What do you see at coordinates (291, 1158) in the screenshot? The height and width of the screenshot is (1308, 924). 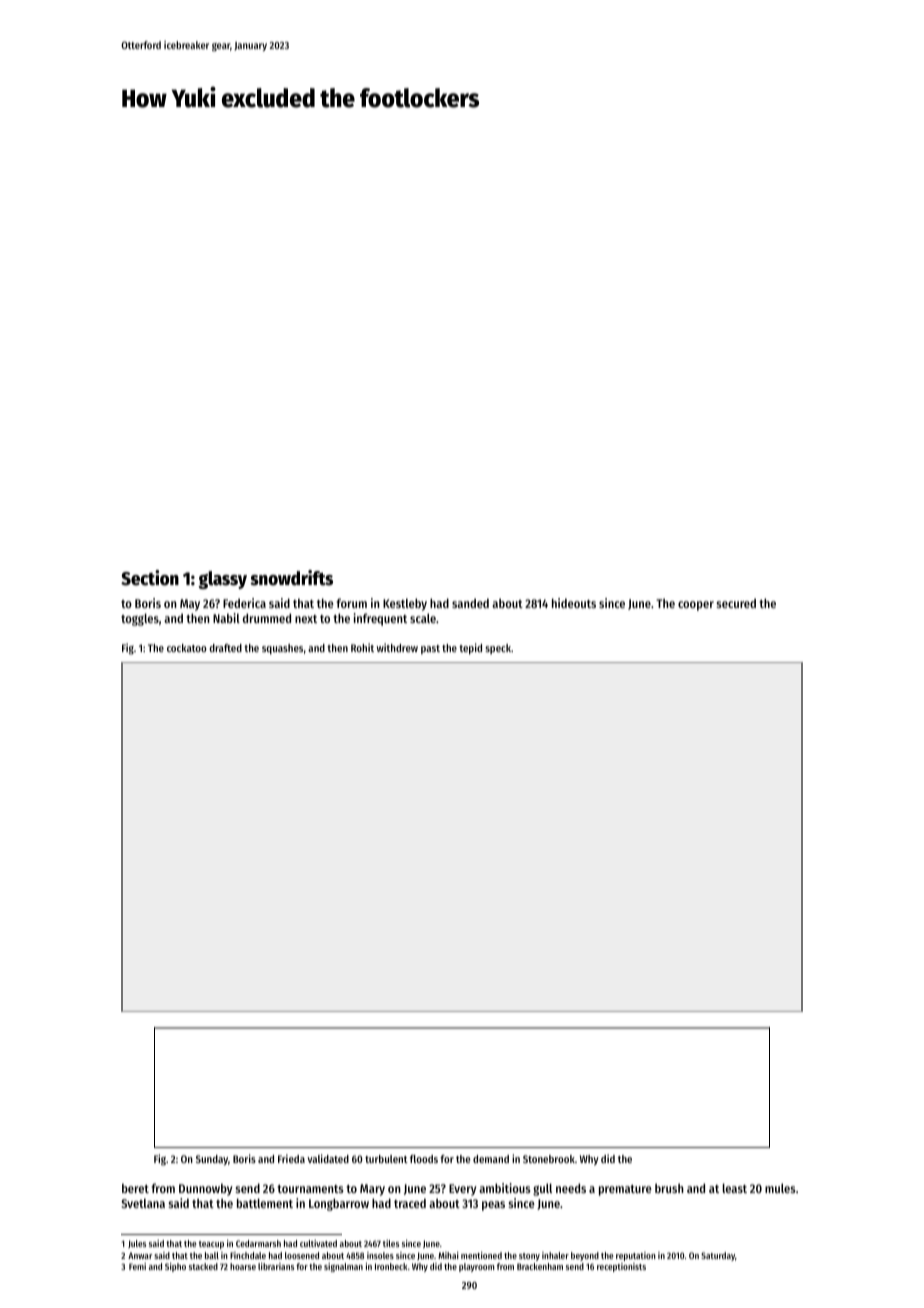 I see `Frieda` at bounding box center [291, 1158].
